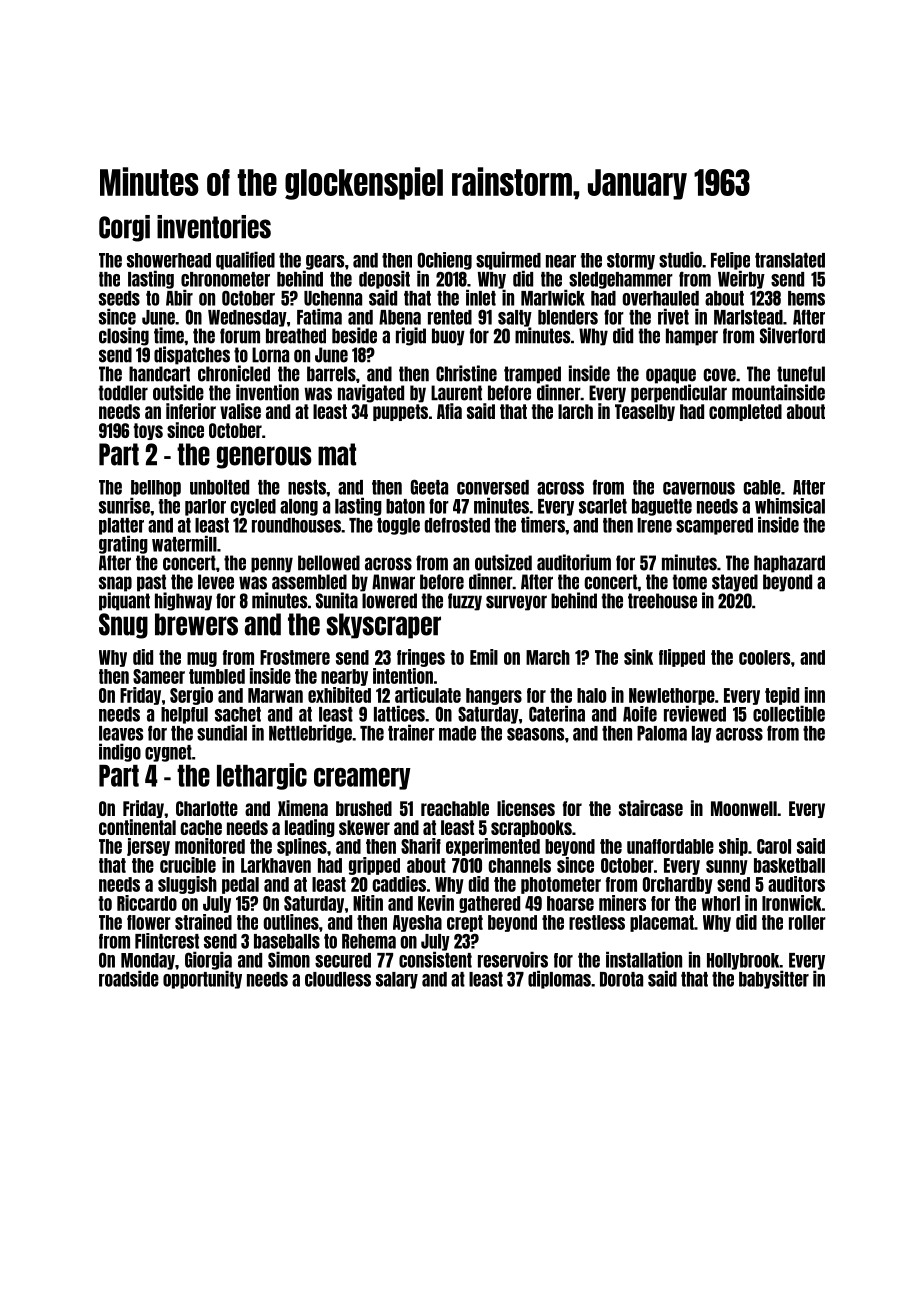 This image has height=1311, width=924. Describe the element at coordinates (806, 298) in the image. I see `hems` at that location.
